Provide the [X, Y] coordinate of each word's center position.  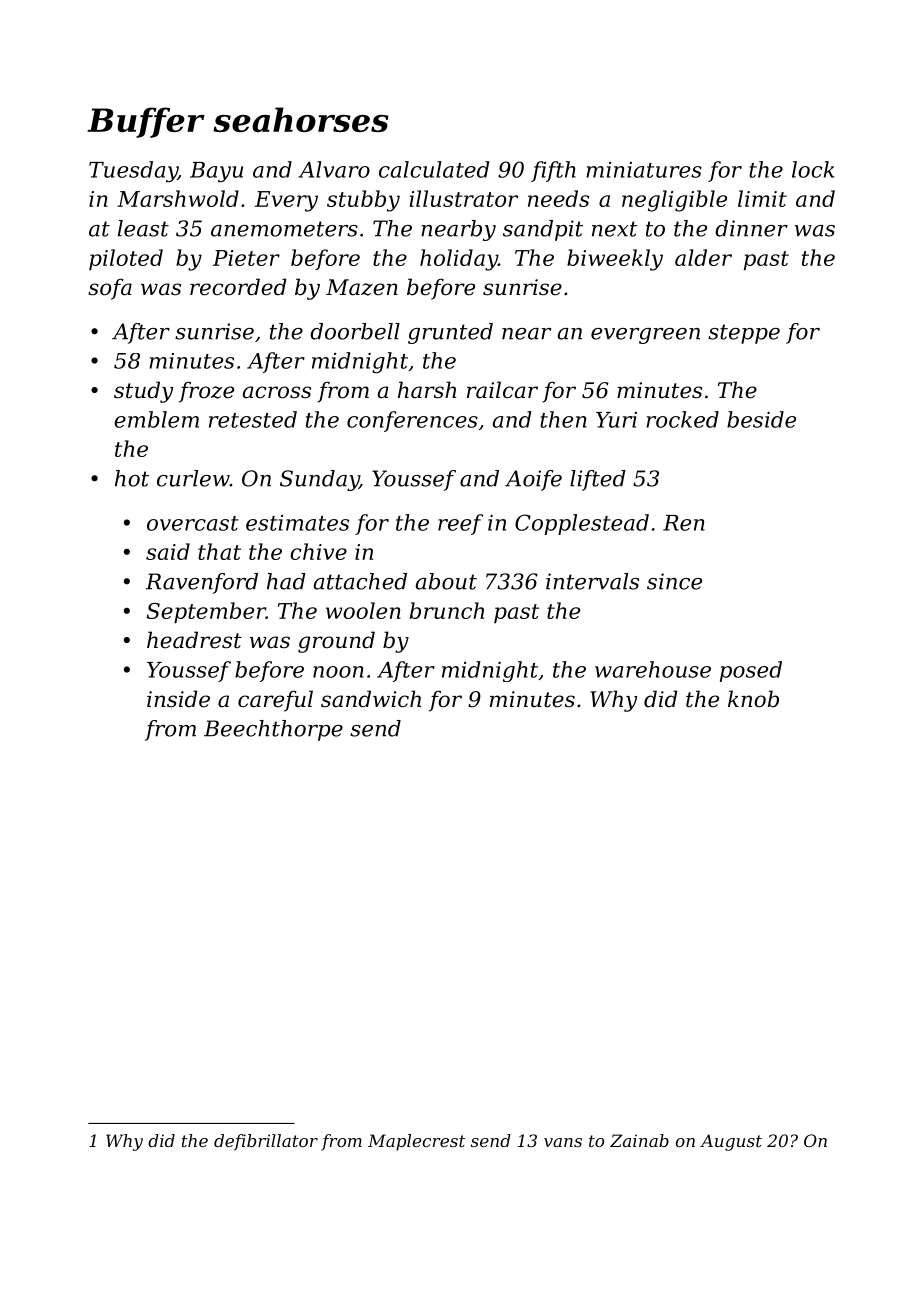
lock [813, 169]
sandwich [371, 699]
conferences [412, 421]
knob [753, 699]
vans [563, 1142]
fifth [553, 171]
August [731, 1142]
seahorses [301, 119]
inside [178, 699]
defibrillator [266, 1142]
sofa [110, 289]
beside [761, 419]
